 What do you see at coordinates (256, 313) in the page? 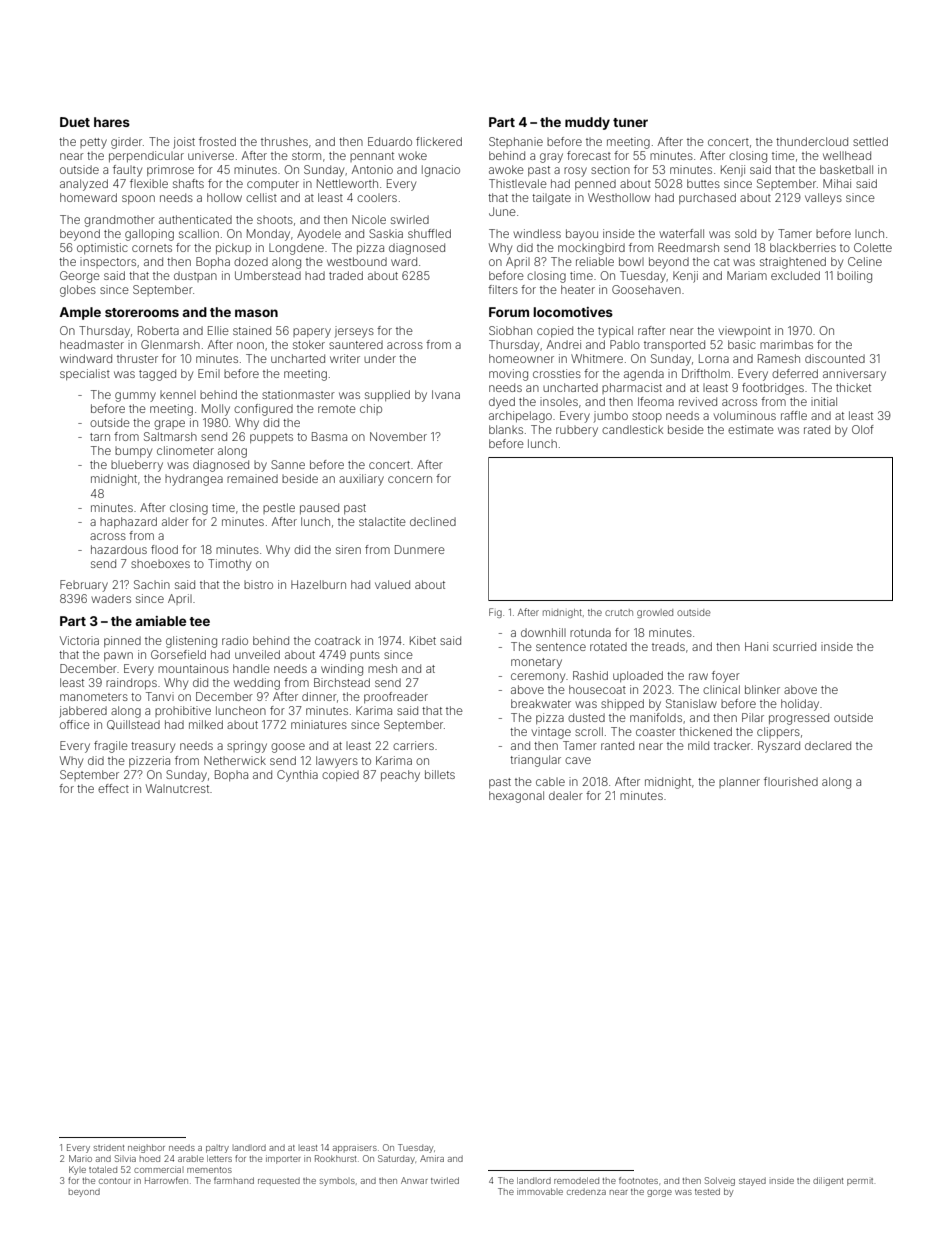
I see `mason` at bounding box center [256, 313].
